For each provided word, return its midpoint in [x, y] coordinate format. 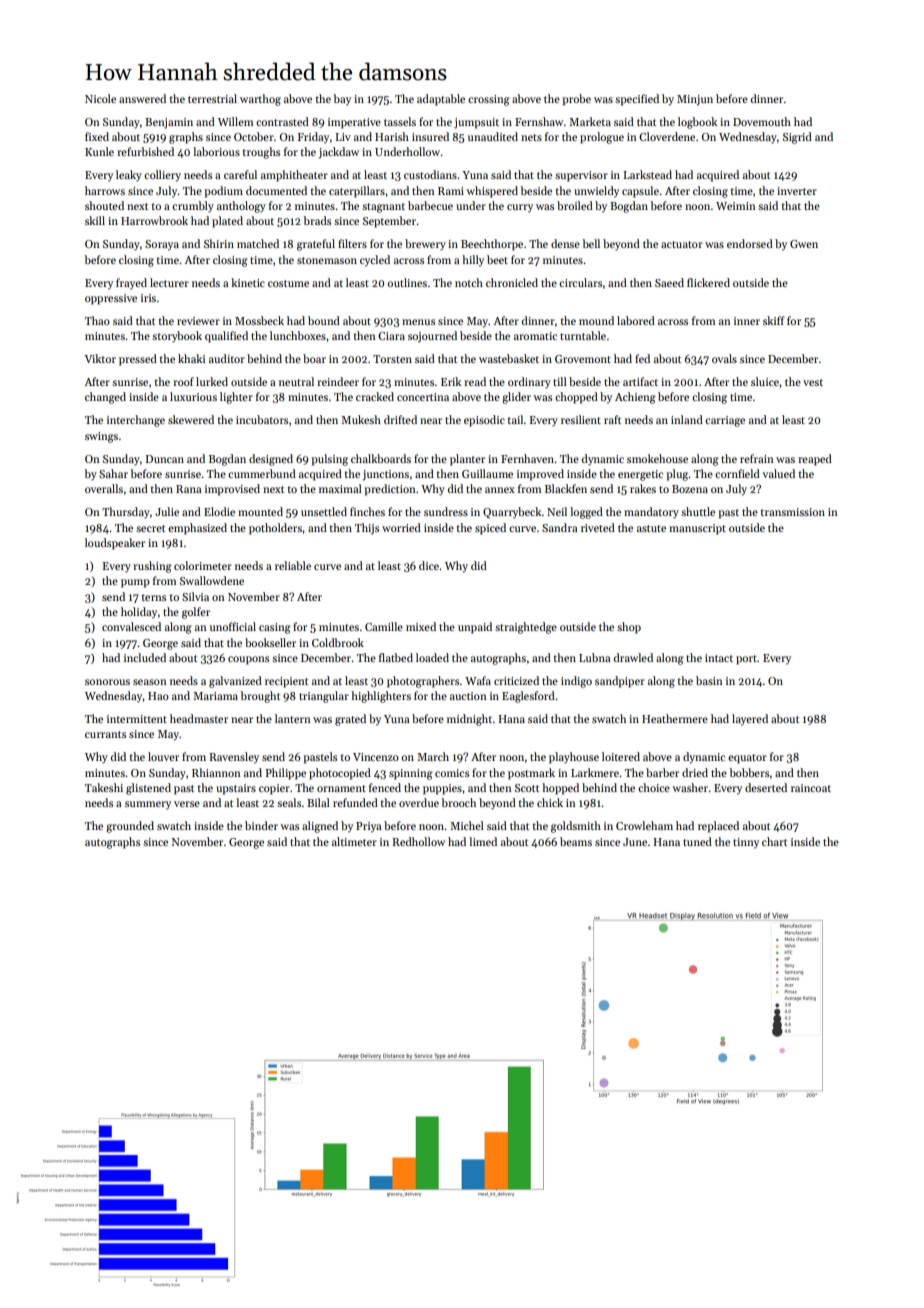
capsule [640, 192]
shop [629, 628]
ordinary [529, 383]
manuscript [697, 529]
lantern [293, 718]
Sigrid [797, 138]
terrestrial [212, 98]
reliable [293, 565]
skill [95, 220]
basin [709, 680]
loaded [432, 657]
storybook [177, 337]
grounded [130, 827]
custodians [430, 174]
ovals [724, 358]
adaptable [441, 100]
